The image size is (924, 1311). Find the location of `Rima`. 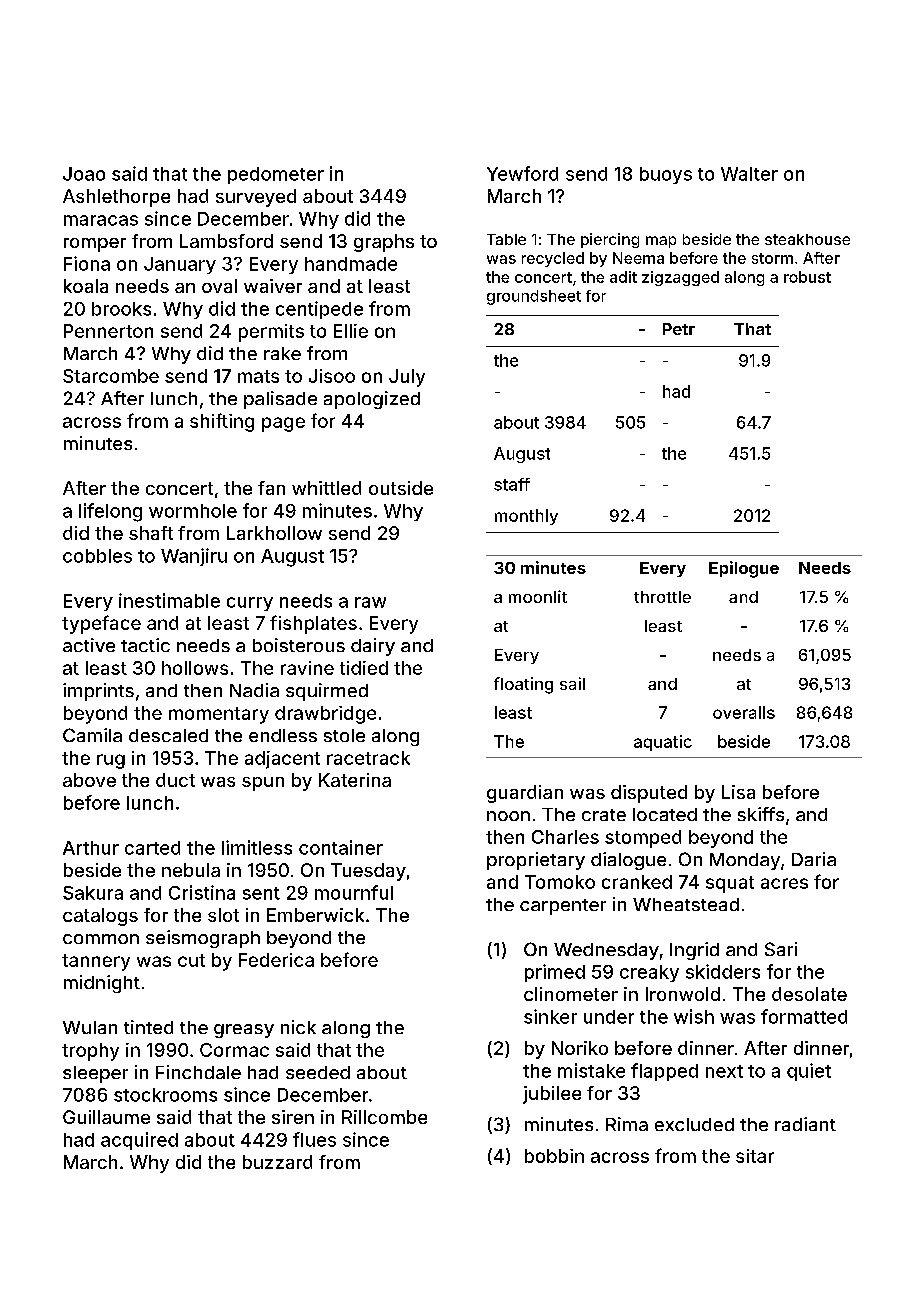

Rima is located at coordinates (627, 1124).
